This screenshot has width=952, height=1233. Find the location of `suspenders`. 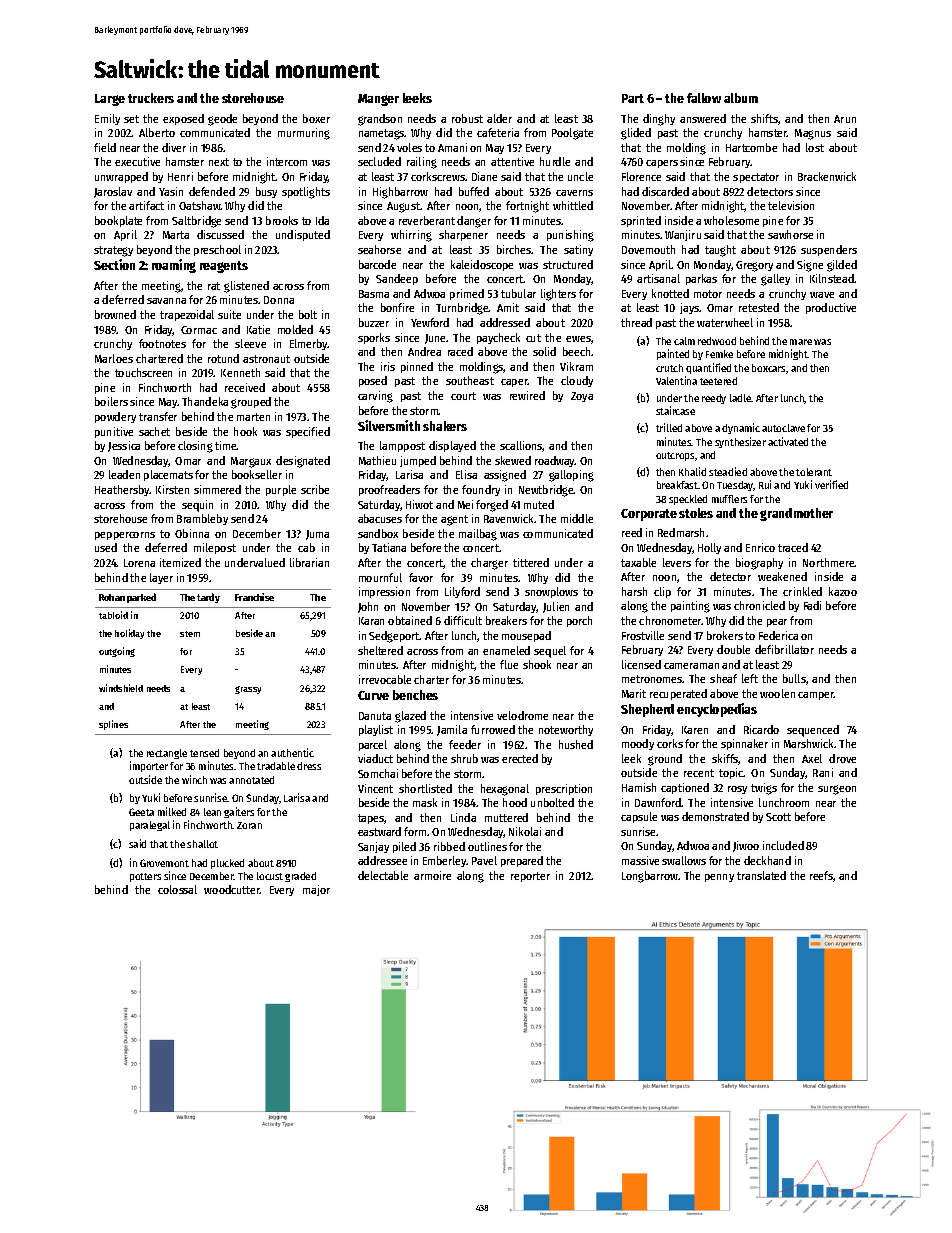

suspenders is located at coordinates (829, 250).
